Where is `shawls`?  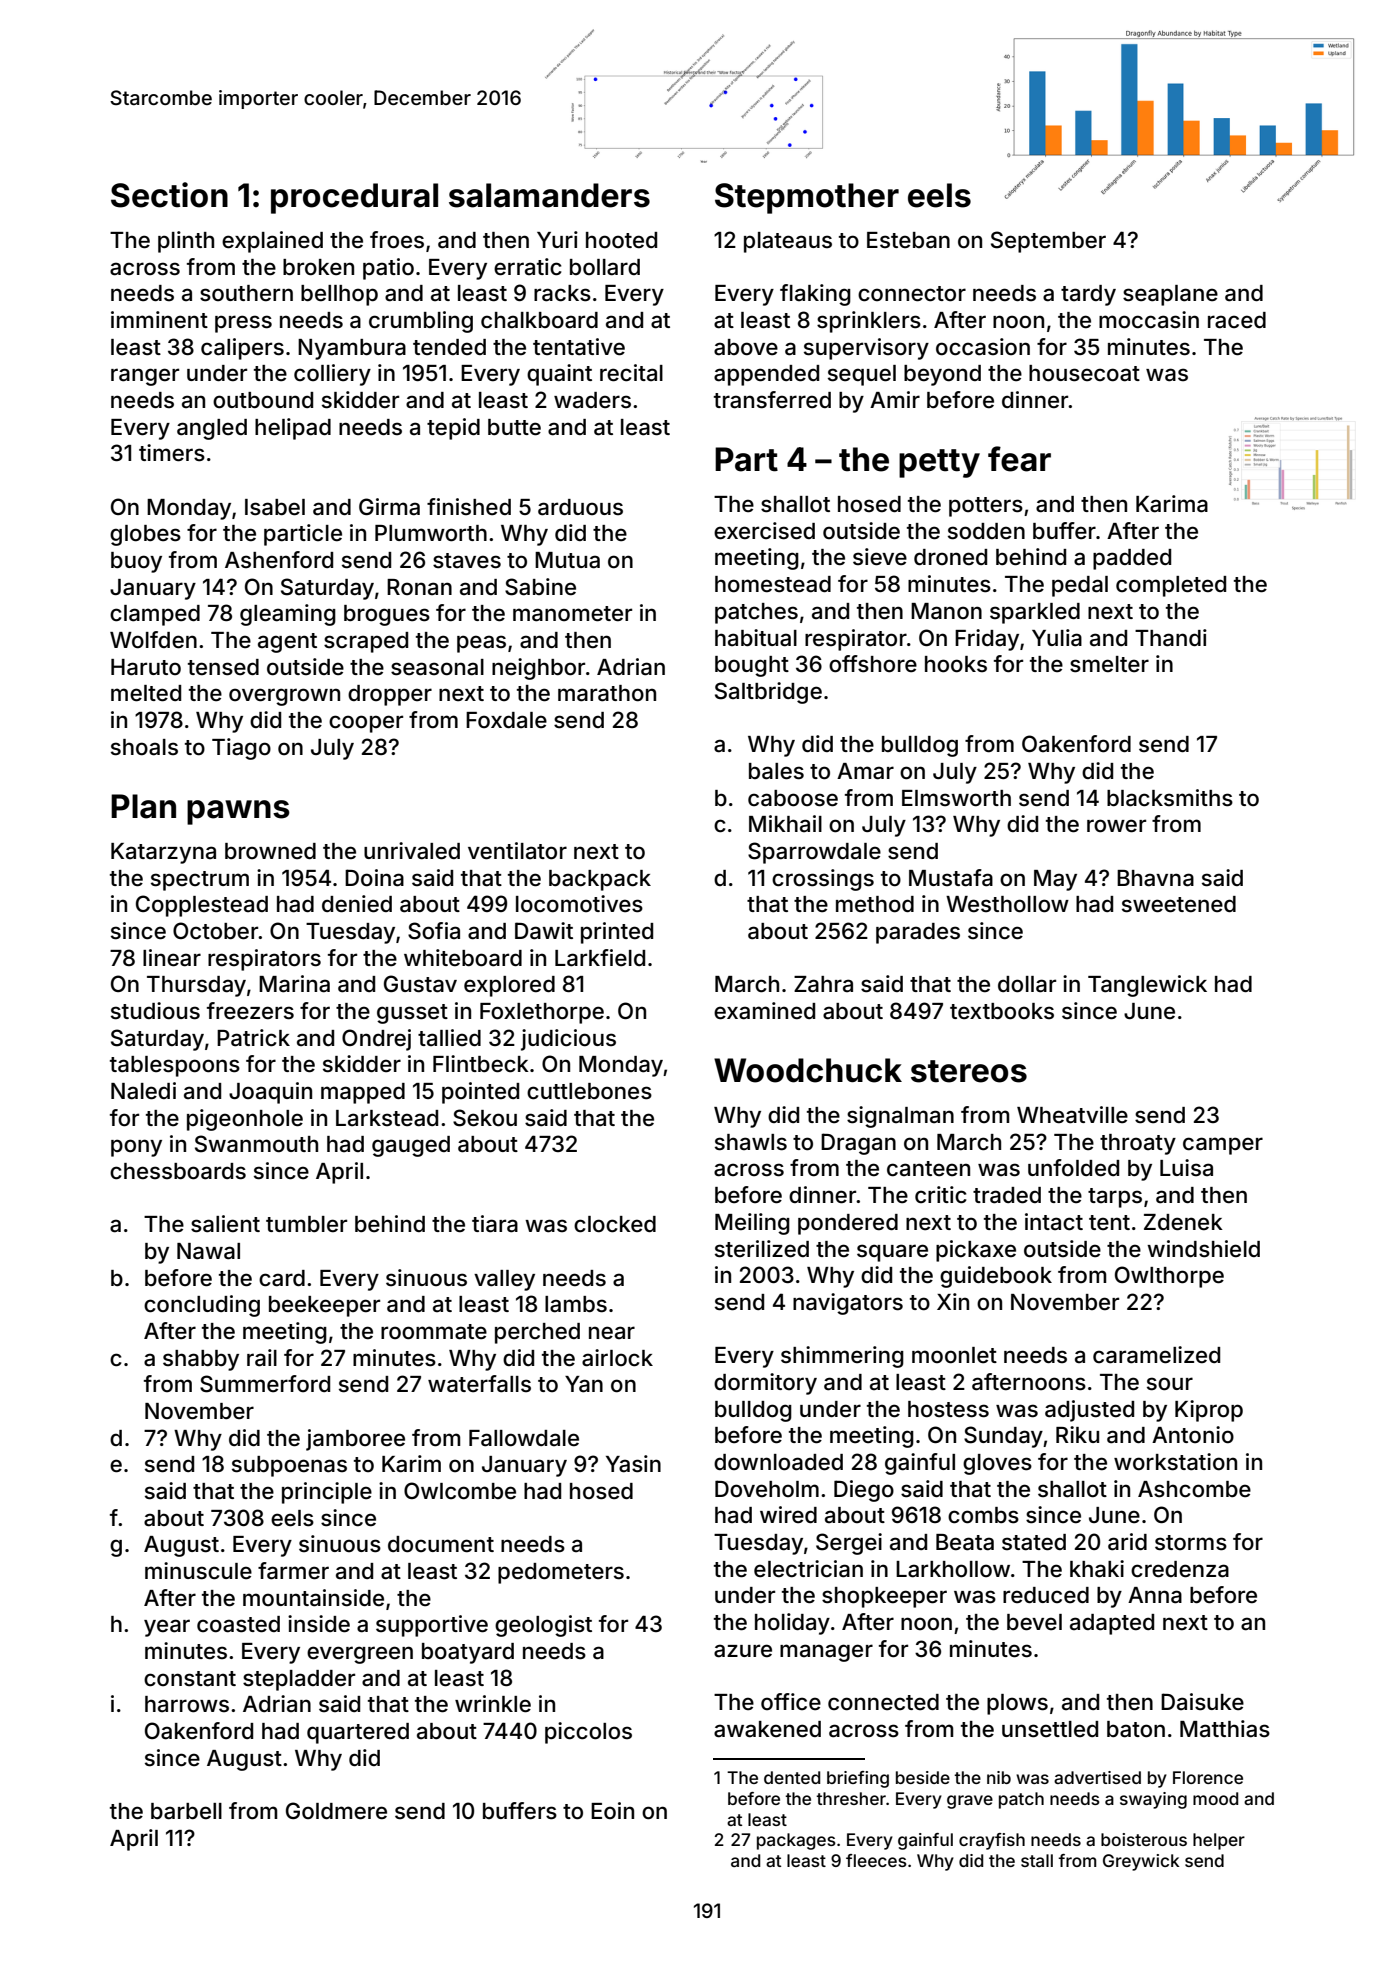 shawls is located at coordinates (751, 1142).
